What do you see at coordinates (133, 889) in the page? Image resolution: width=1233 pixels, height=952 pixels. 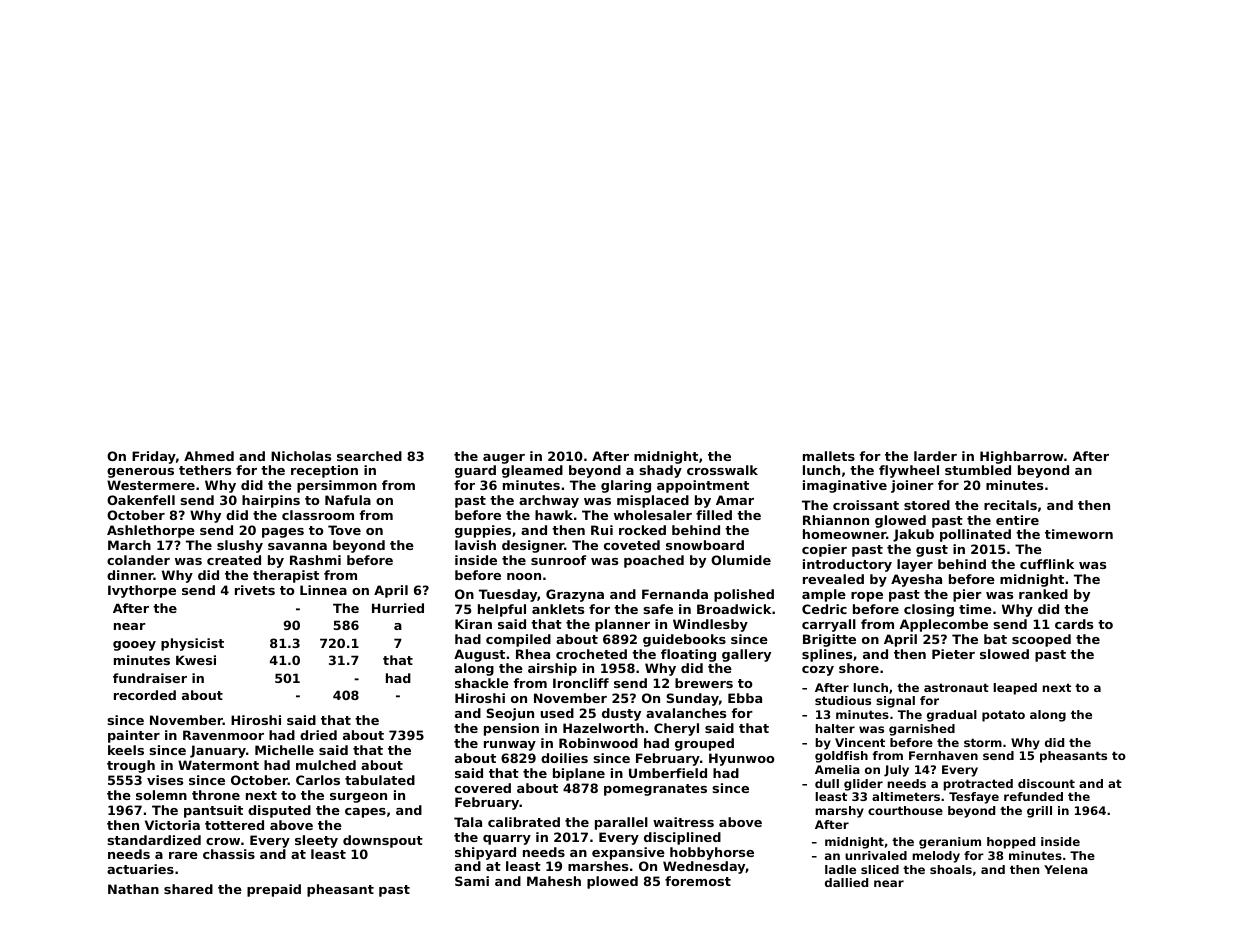 I see `Nathan` at bounding box center [133, 889].
